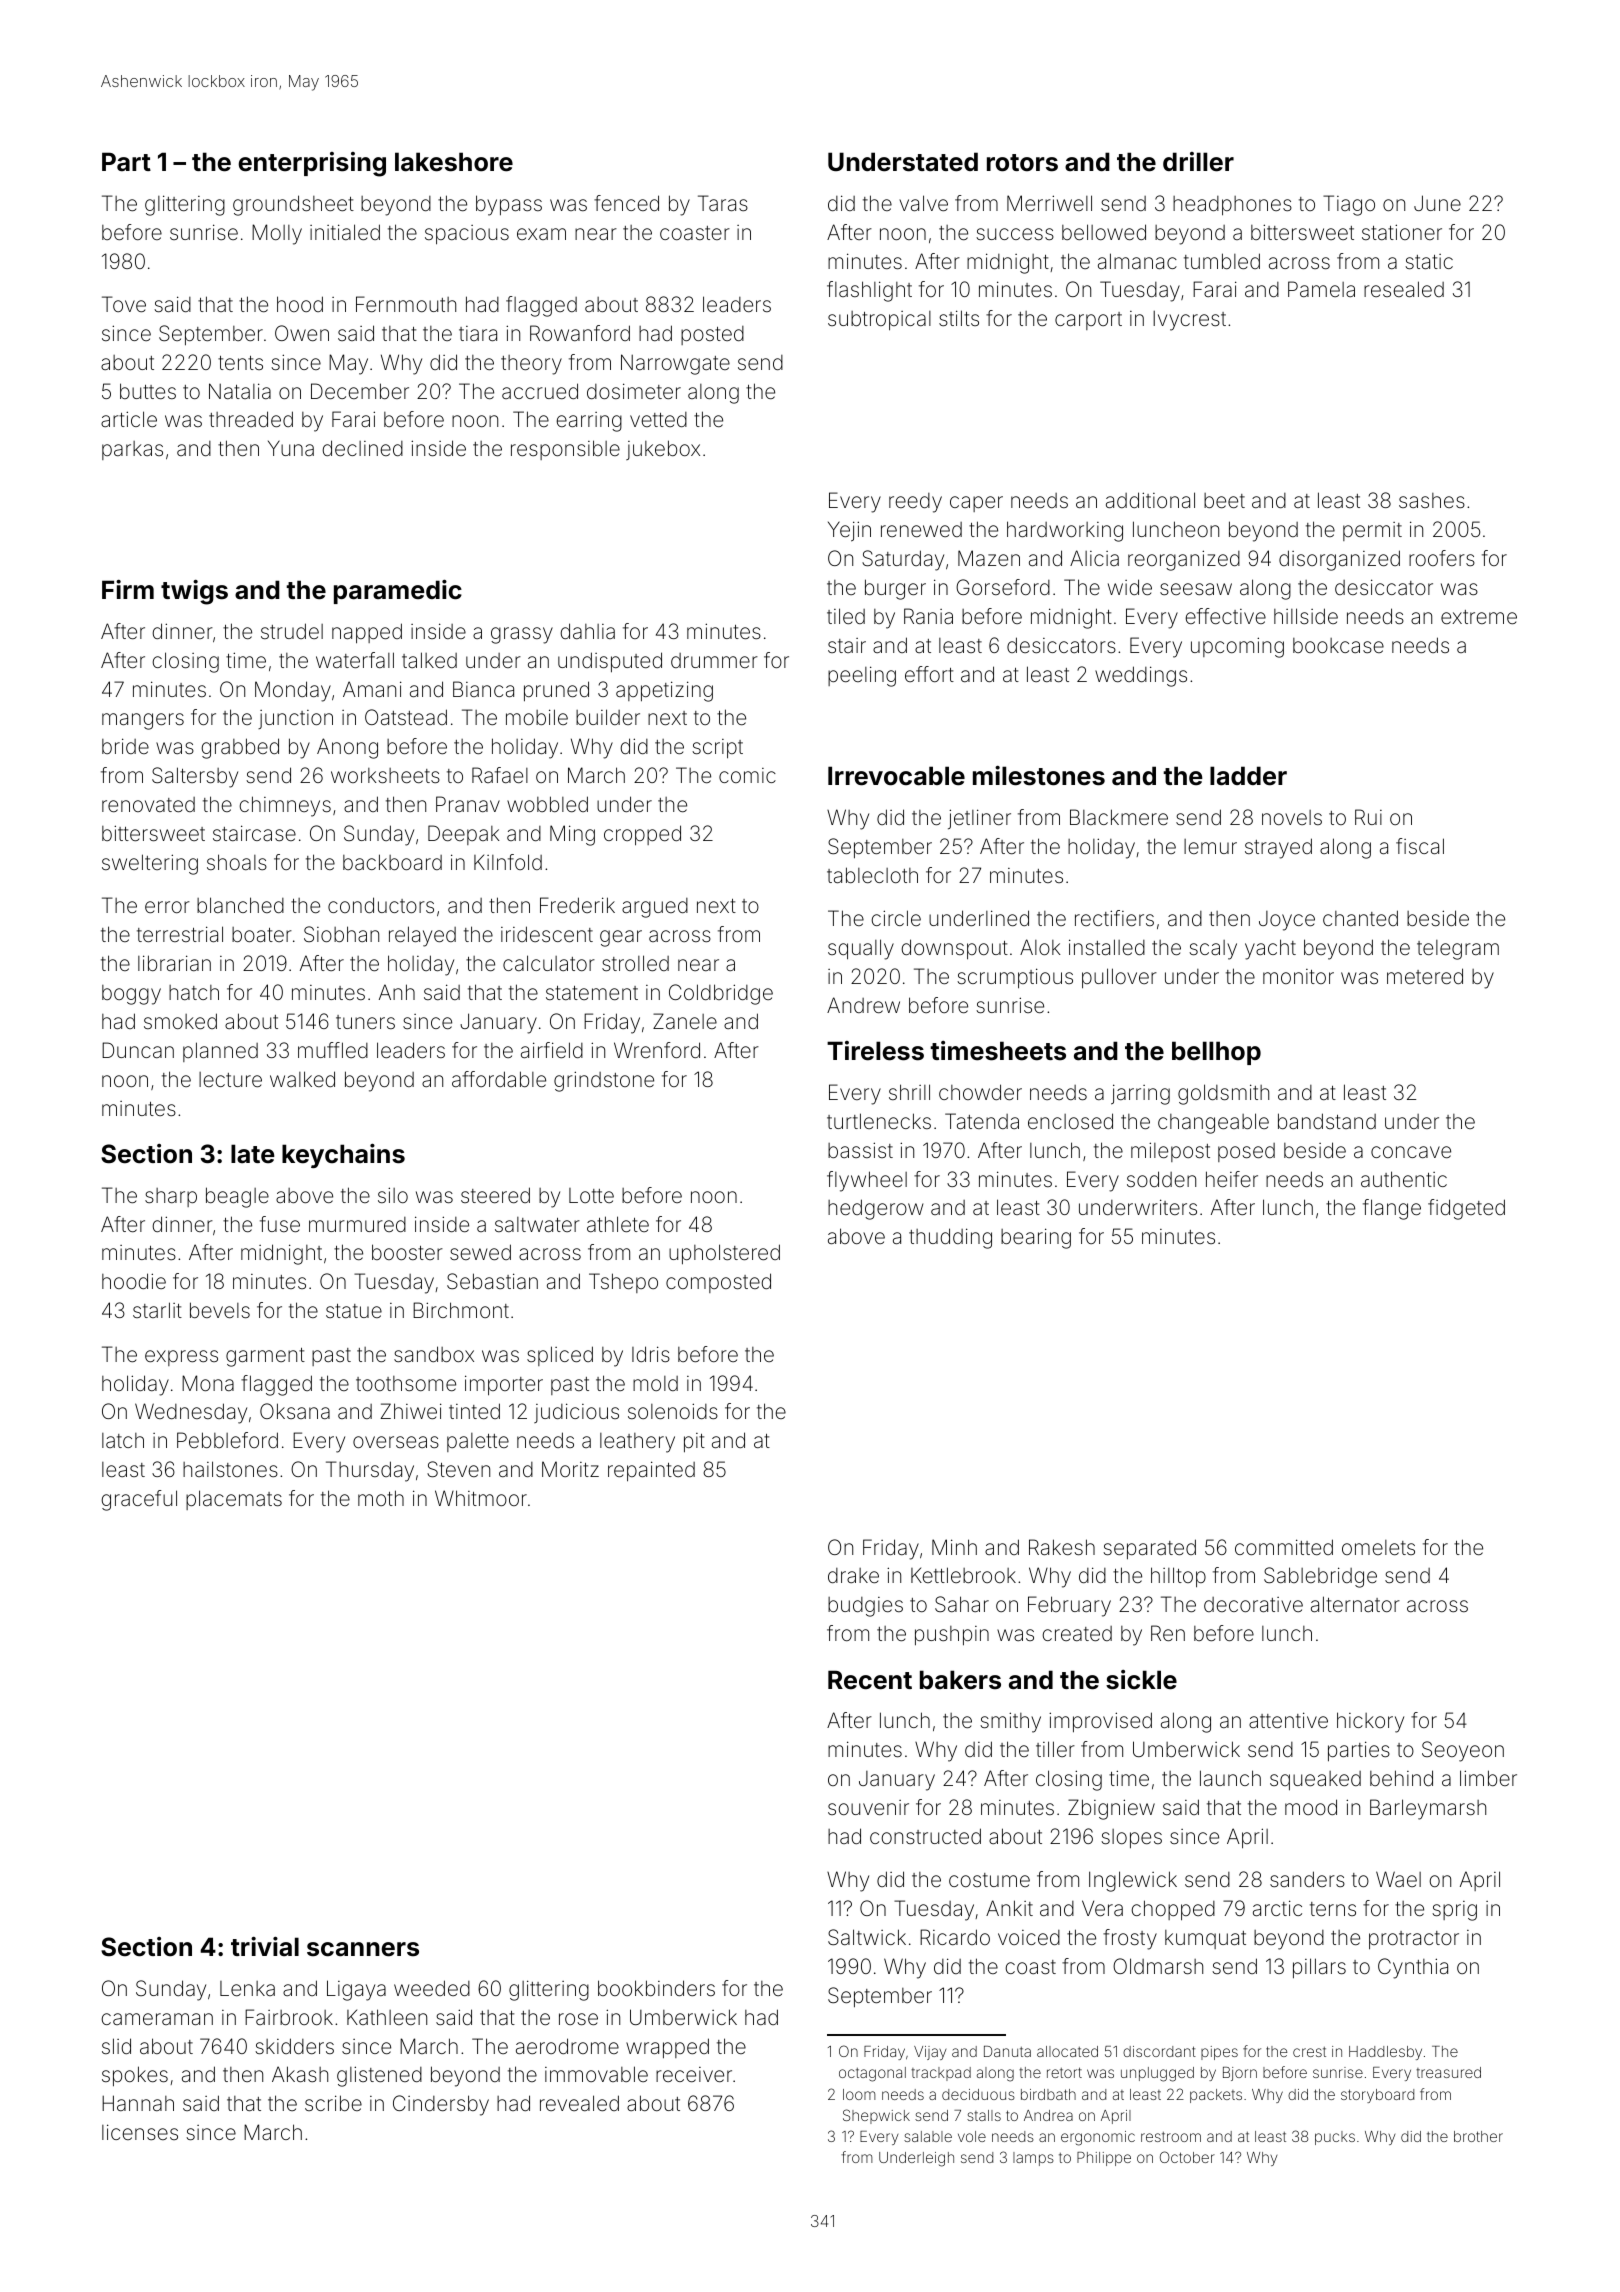  What do you see at coordinates (481, 1498) in the document?
I see `Whitmoor` at bounding box center [481, 1498].
